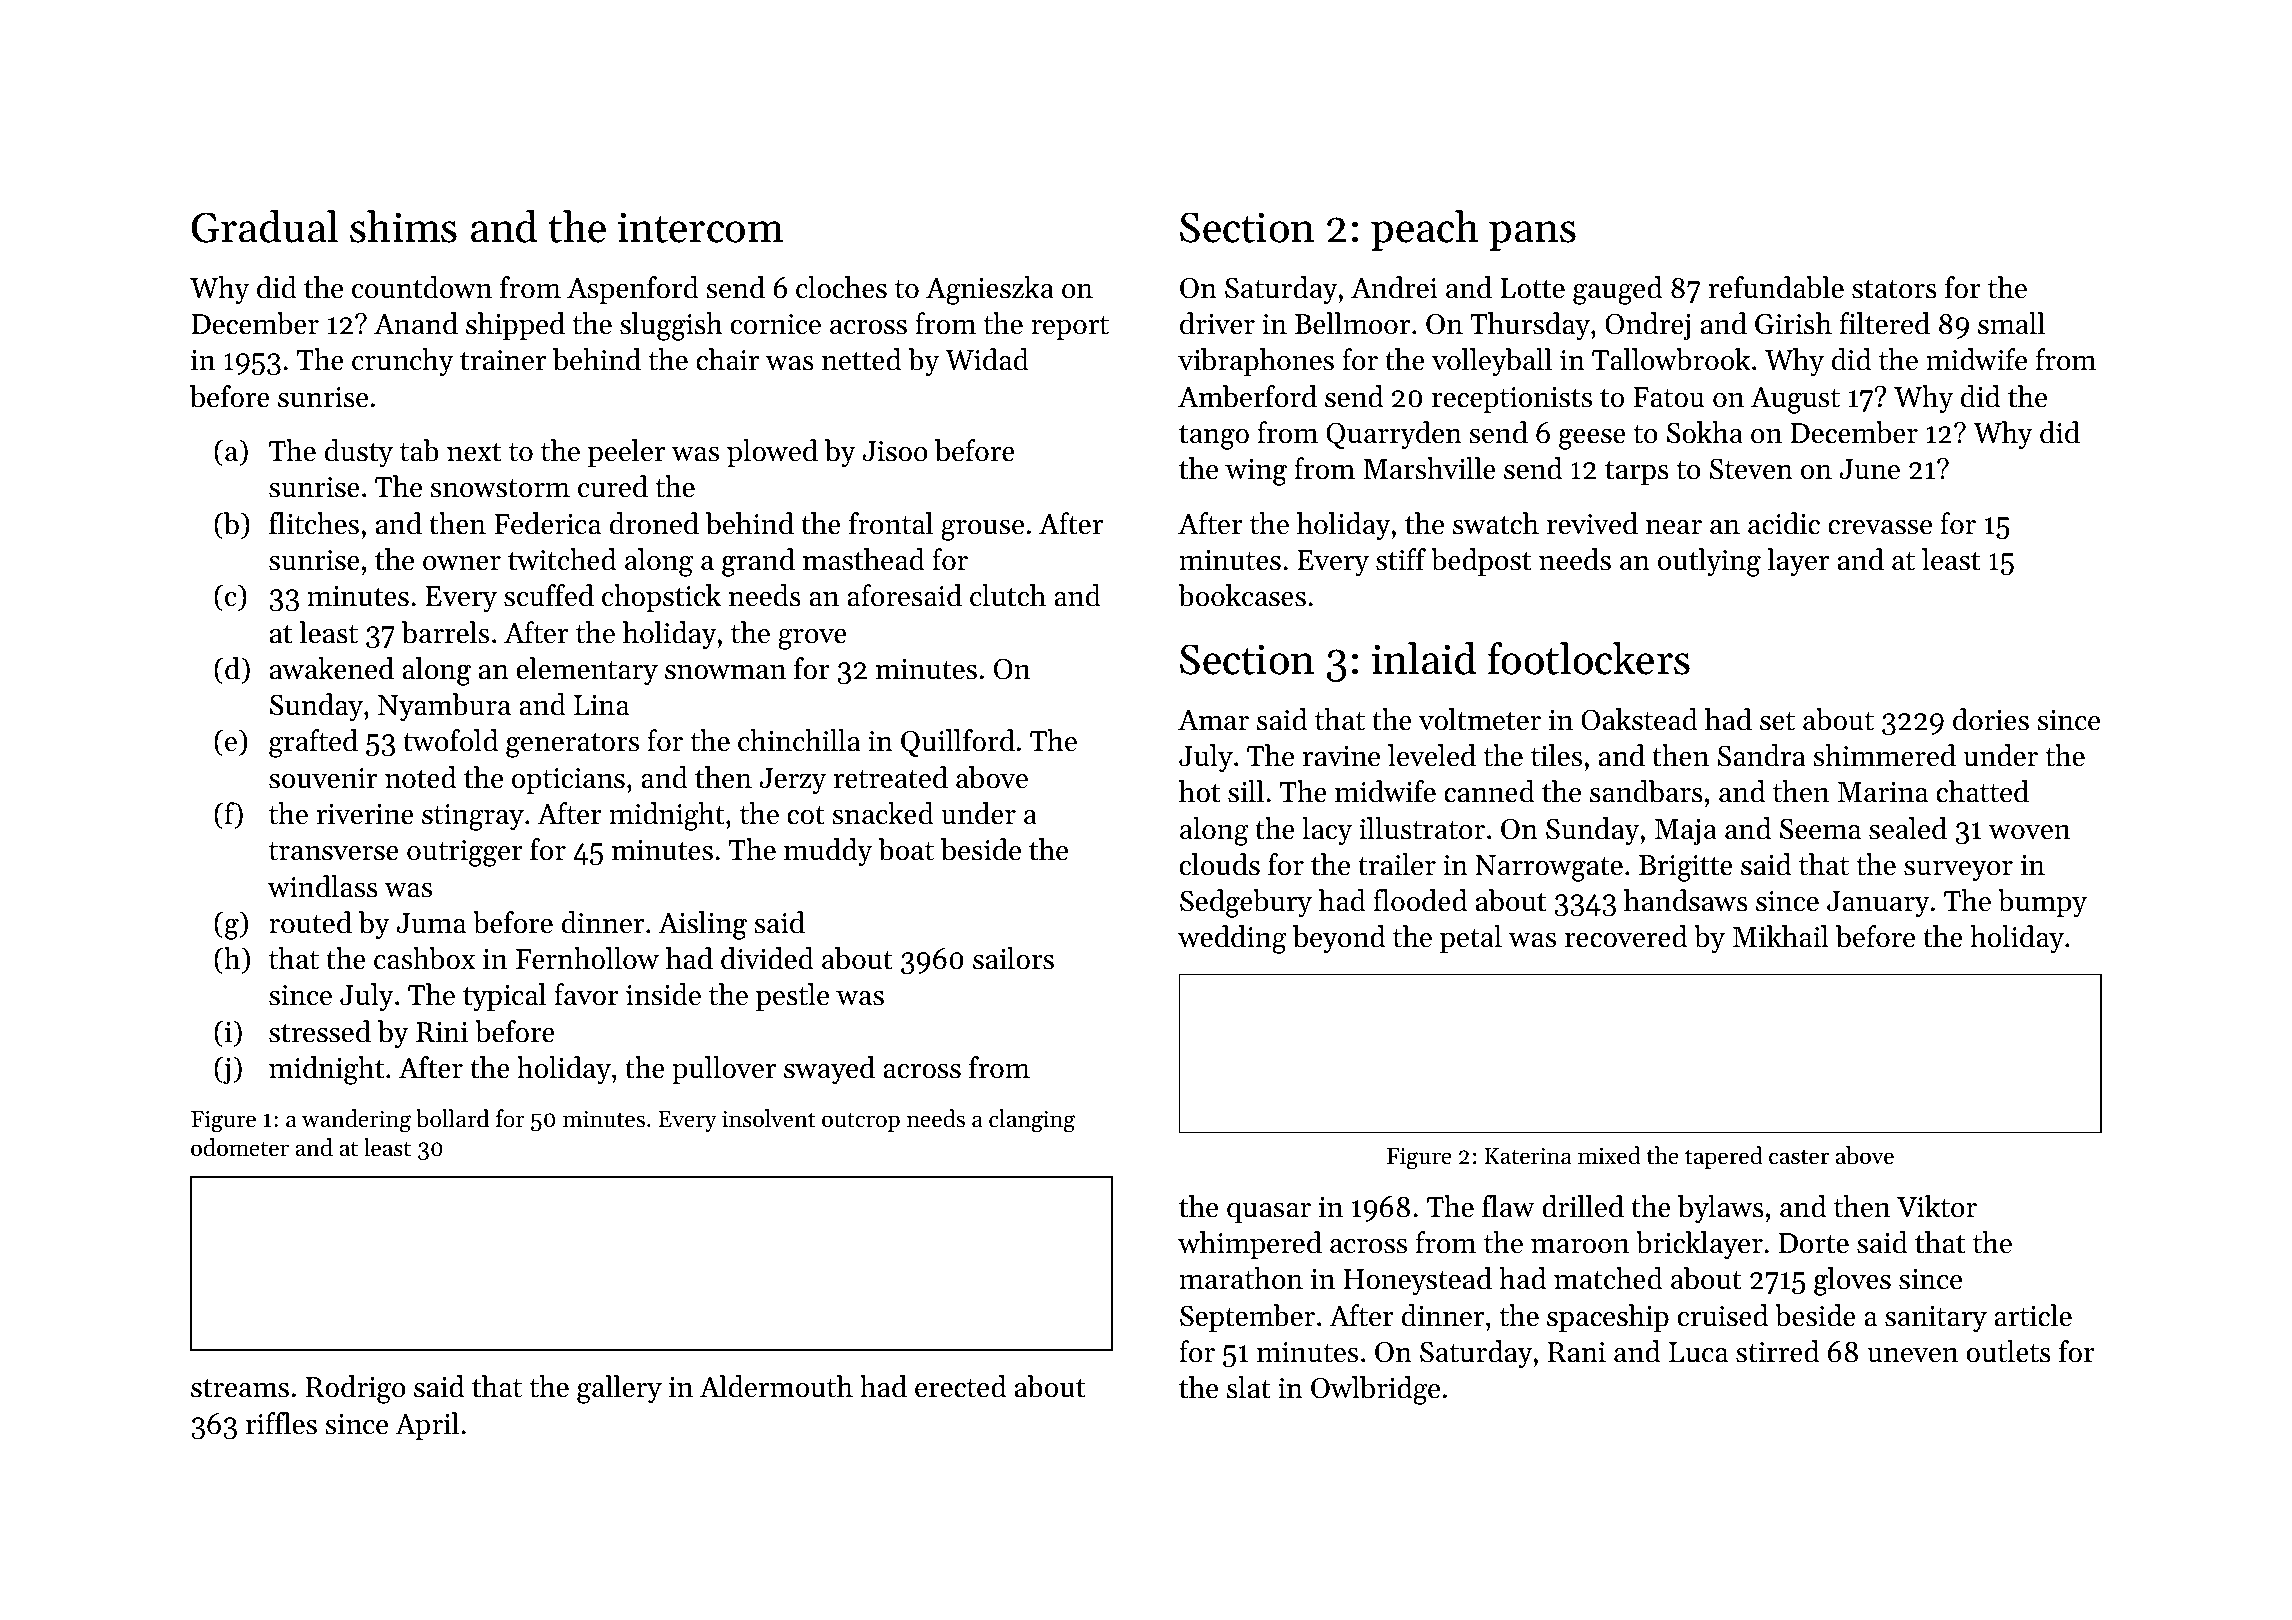  Describe the element at coordinates (1013, 958) in the screenshot. I see `sailors` at that location.
